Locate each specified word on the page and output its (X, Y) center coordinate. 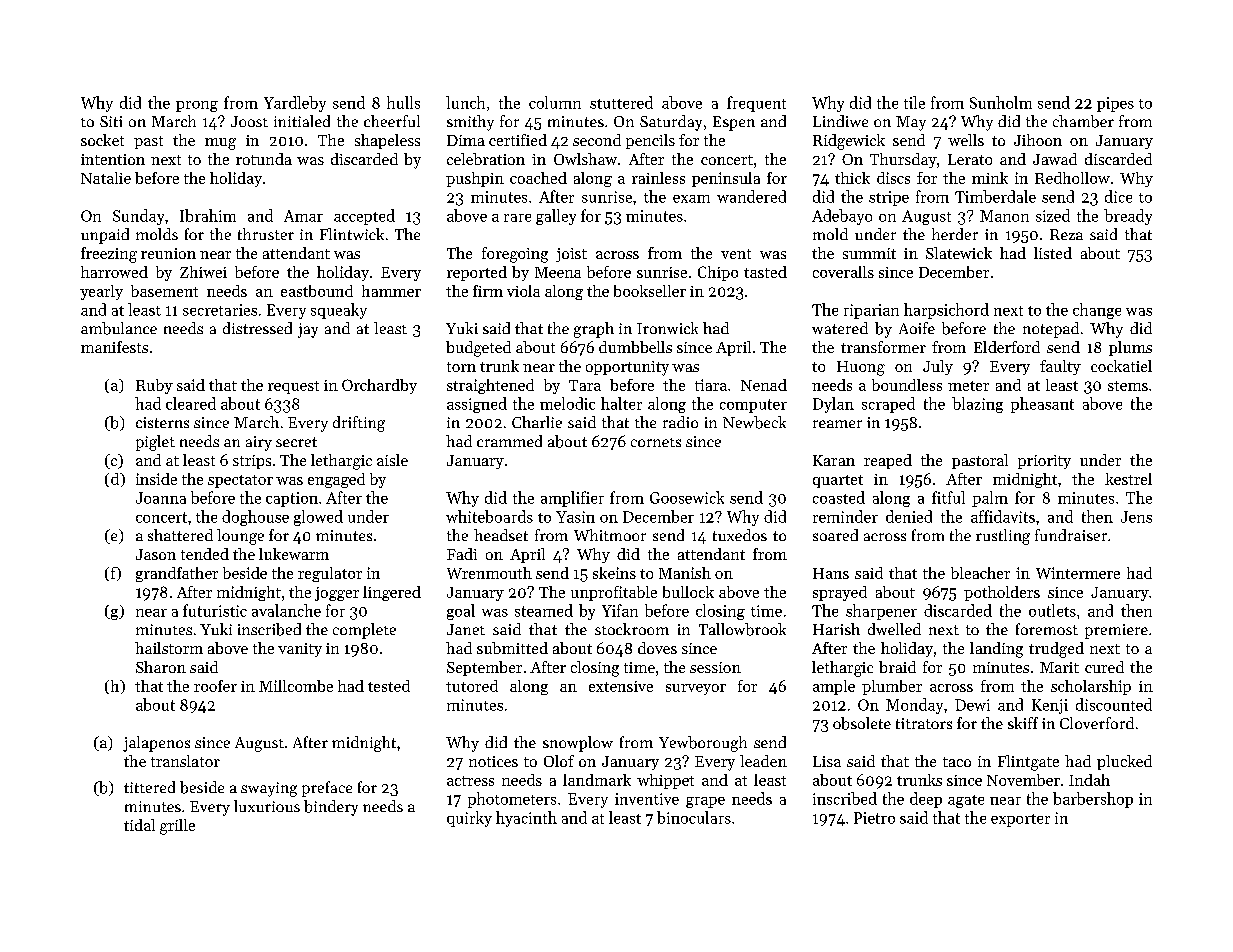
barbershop (1093, 800)
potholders (1002, 593)
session (715, 667)
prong (197, 106)
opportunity (627, 368)
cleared (191, 403)
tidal (139, 825)
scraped (888, 405)
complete (364, 631)
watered (840, 328)
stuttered (621, 102)
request (293, 387)
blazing (977, 405)
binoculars (694, 817)
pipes (1115, 104)
